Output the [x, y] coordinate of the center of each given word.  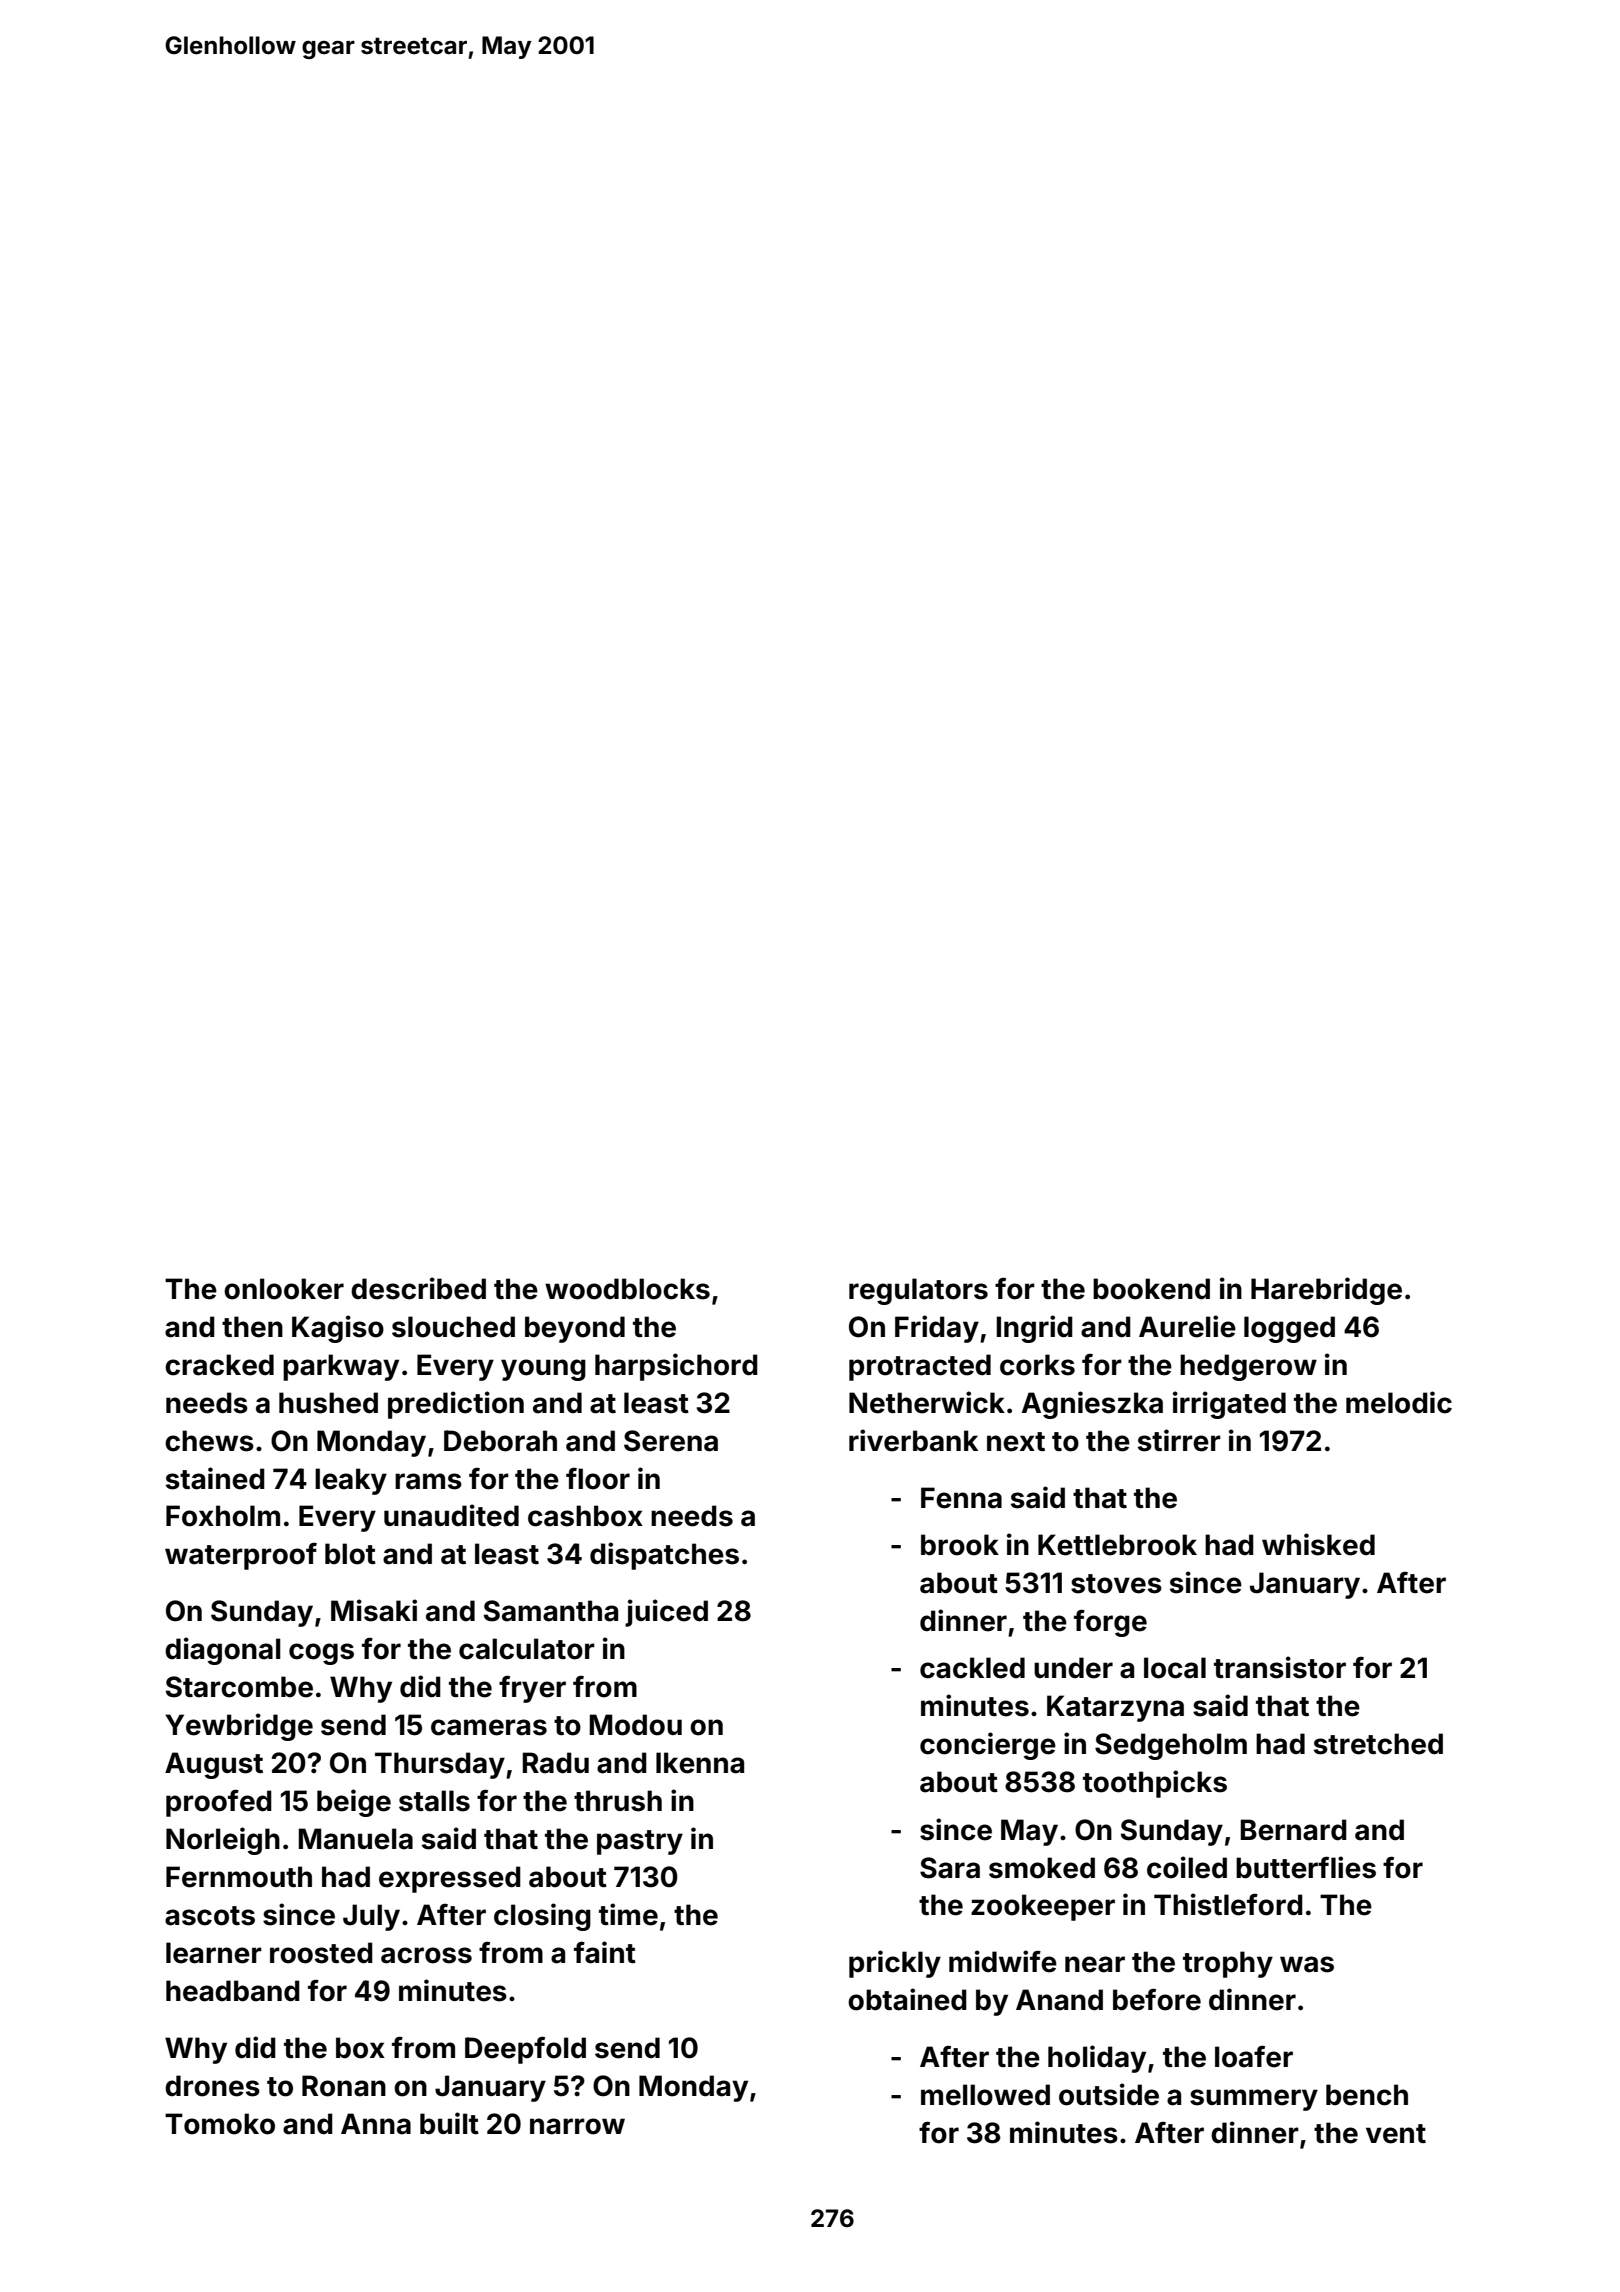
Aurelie [1187, 1326]
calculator [527, 1649]
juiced [666, 1613]
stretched [1378, 1744]
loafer [1254, 2056]
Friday [937, 1329]
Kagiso [338, 1329]
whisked [1318, 1544]
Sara [950, 1868]
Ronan [344, 2086]
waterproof [241, 1556]
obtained [907, 1999]
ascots [210, 1916]
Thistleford [1228, 1904]
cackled [972, 1668]
